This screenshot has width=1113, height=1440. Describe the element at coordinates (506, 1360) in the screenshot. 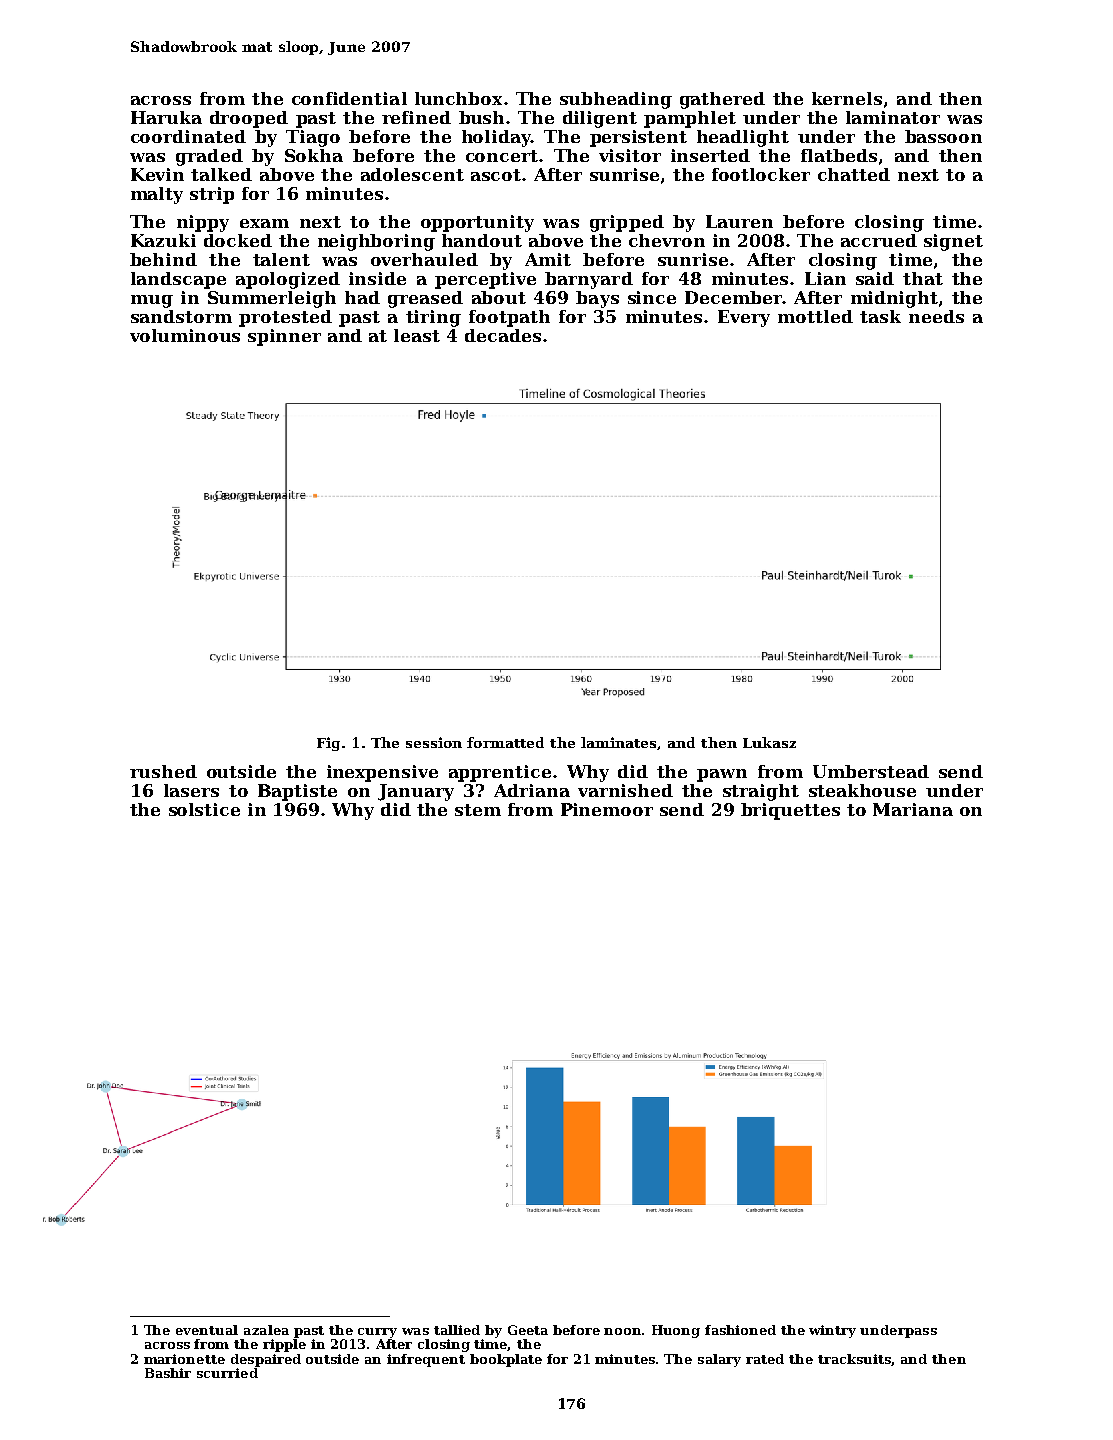

I see `bookplate` at that location.
